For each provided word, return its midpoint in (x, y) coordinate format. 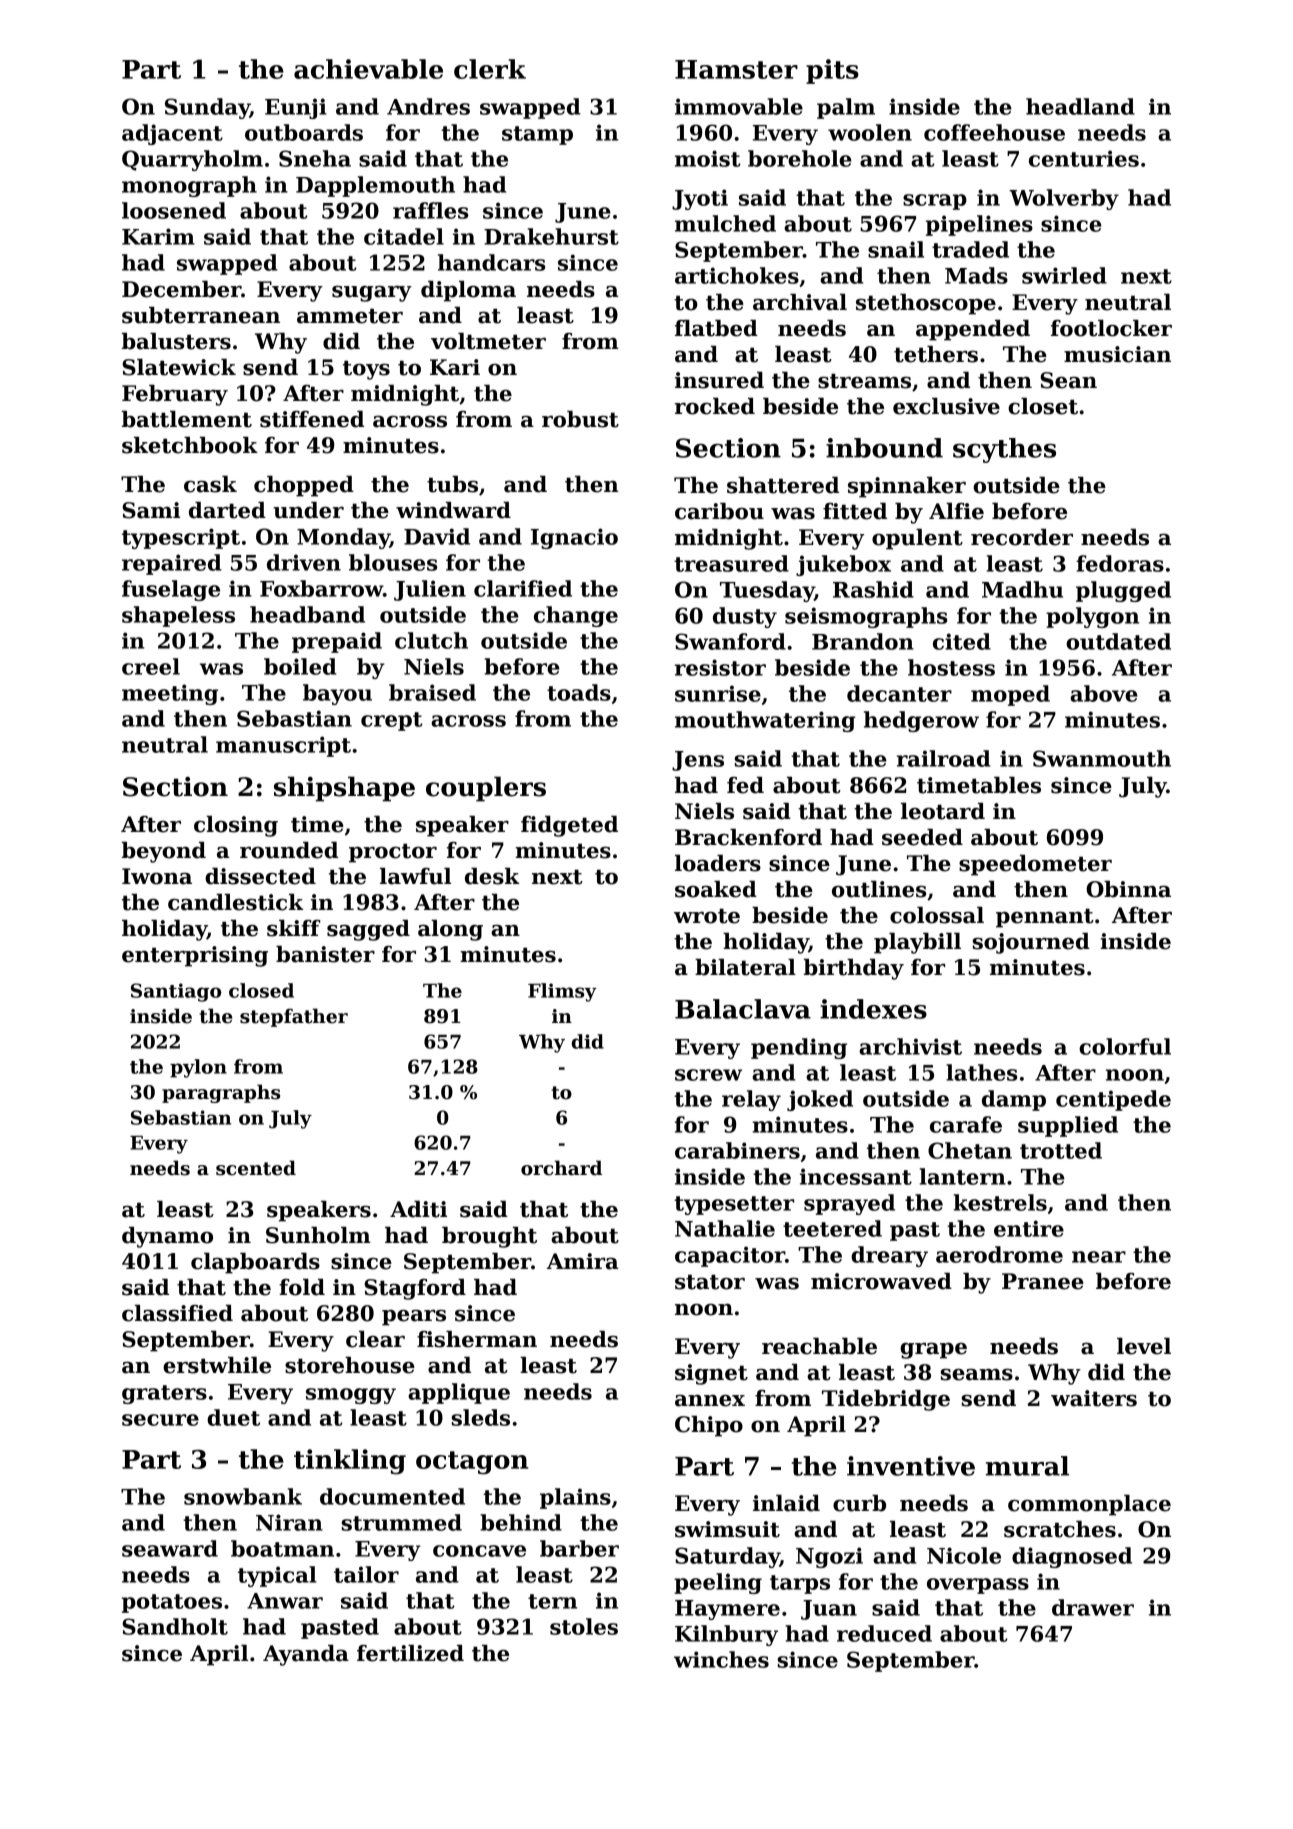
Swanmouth (1102, 758)
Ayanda (306, 1655)
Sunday (207, 108)
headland (1080, 106)
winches (721, 1659)
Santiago (176, 992)
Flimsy (562, 992)
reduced (884, 1633)
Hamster (736, 69)
